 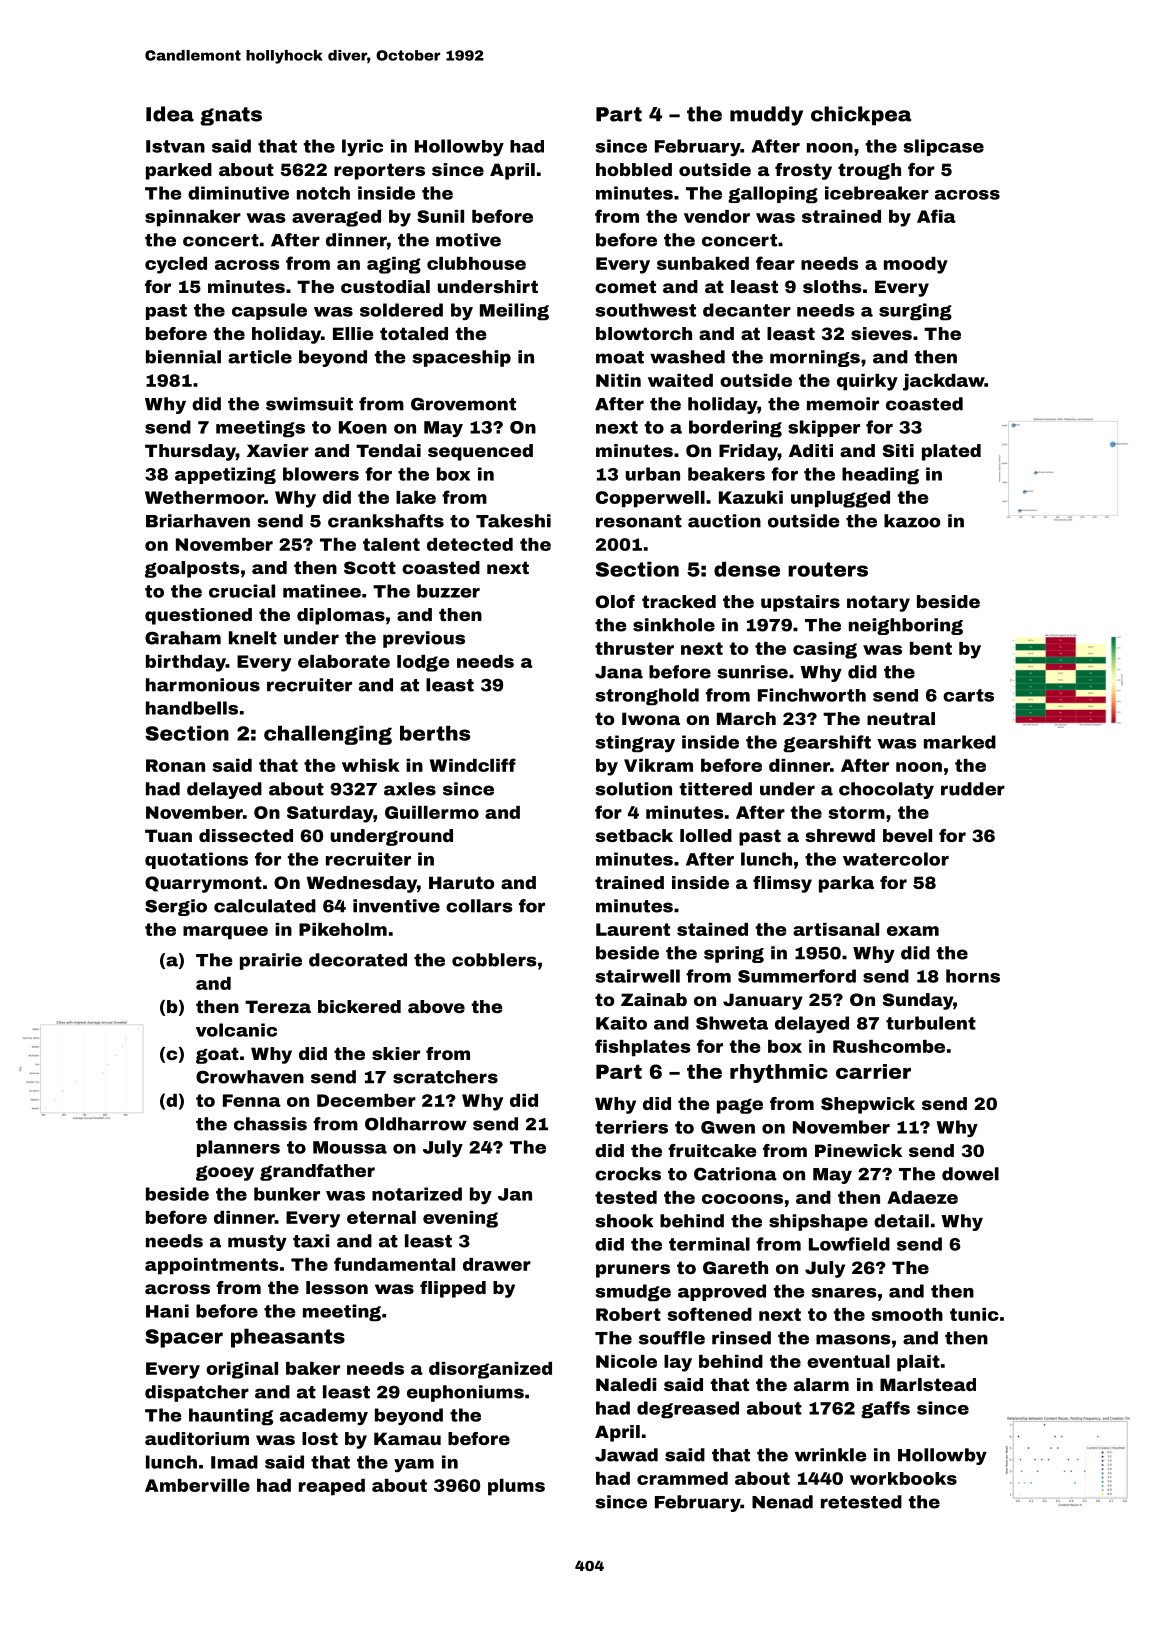 What do you see at coordinates (782, 1502) in the document?
I see `Nenad` at bounding box center [782, 1502].
